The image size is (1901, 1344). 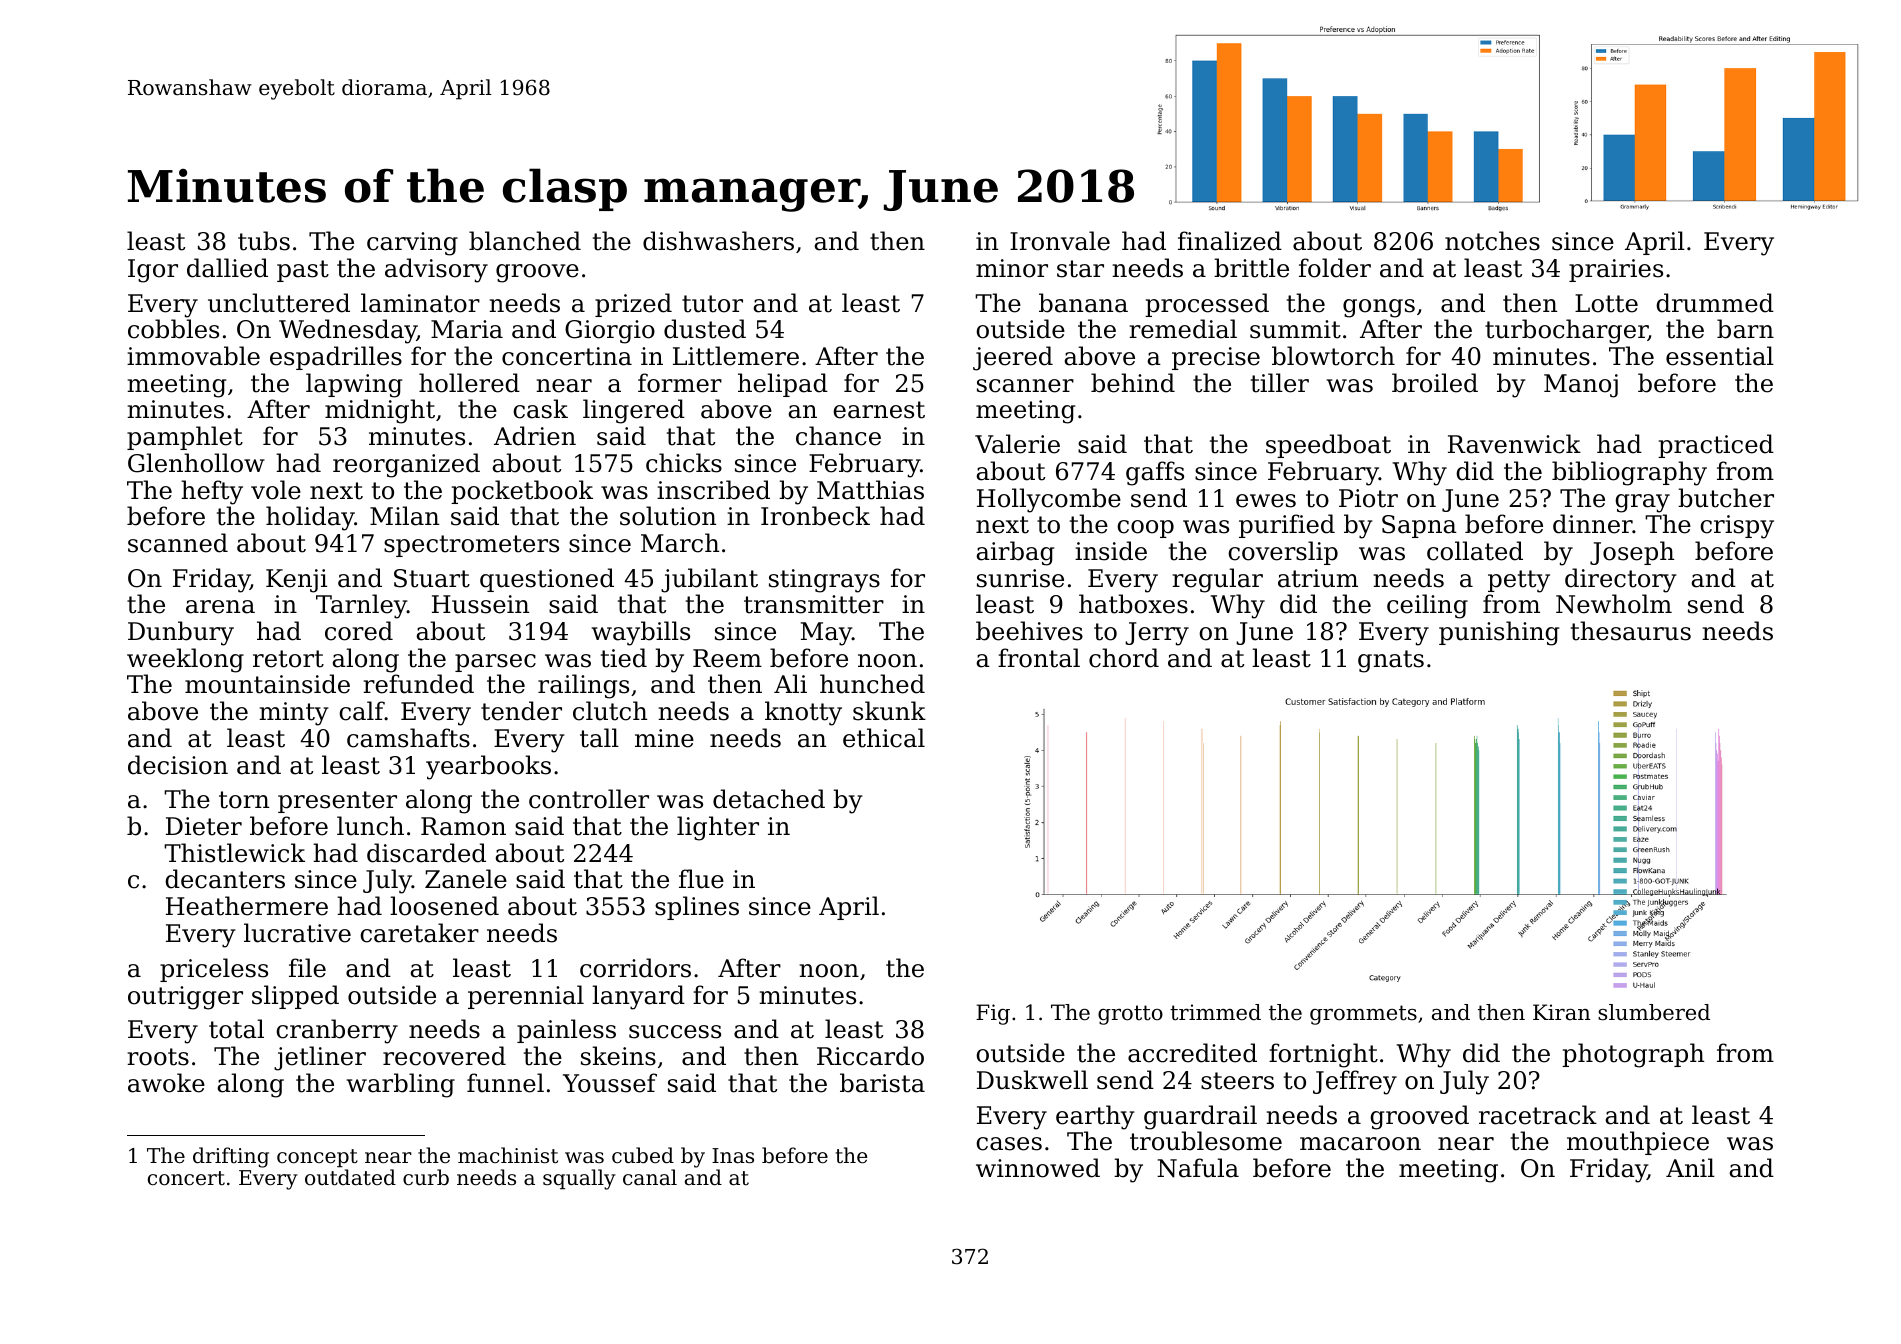 What do you see at coordinates (579, 1179) in the screenshot?
I see `squally` at bounding box center [579, 1179].
